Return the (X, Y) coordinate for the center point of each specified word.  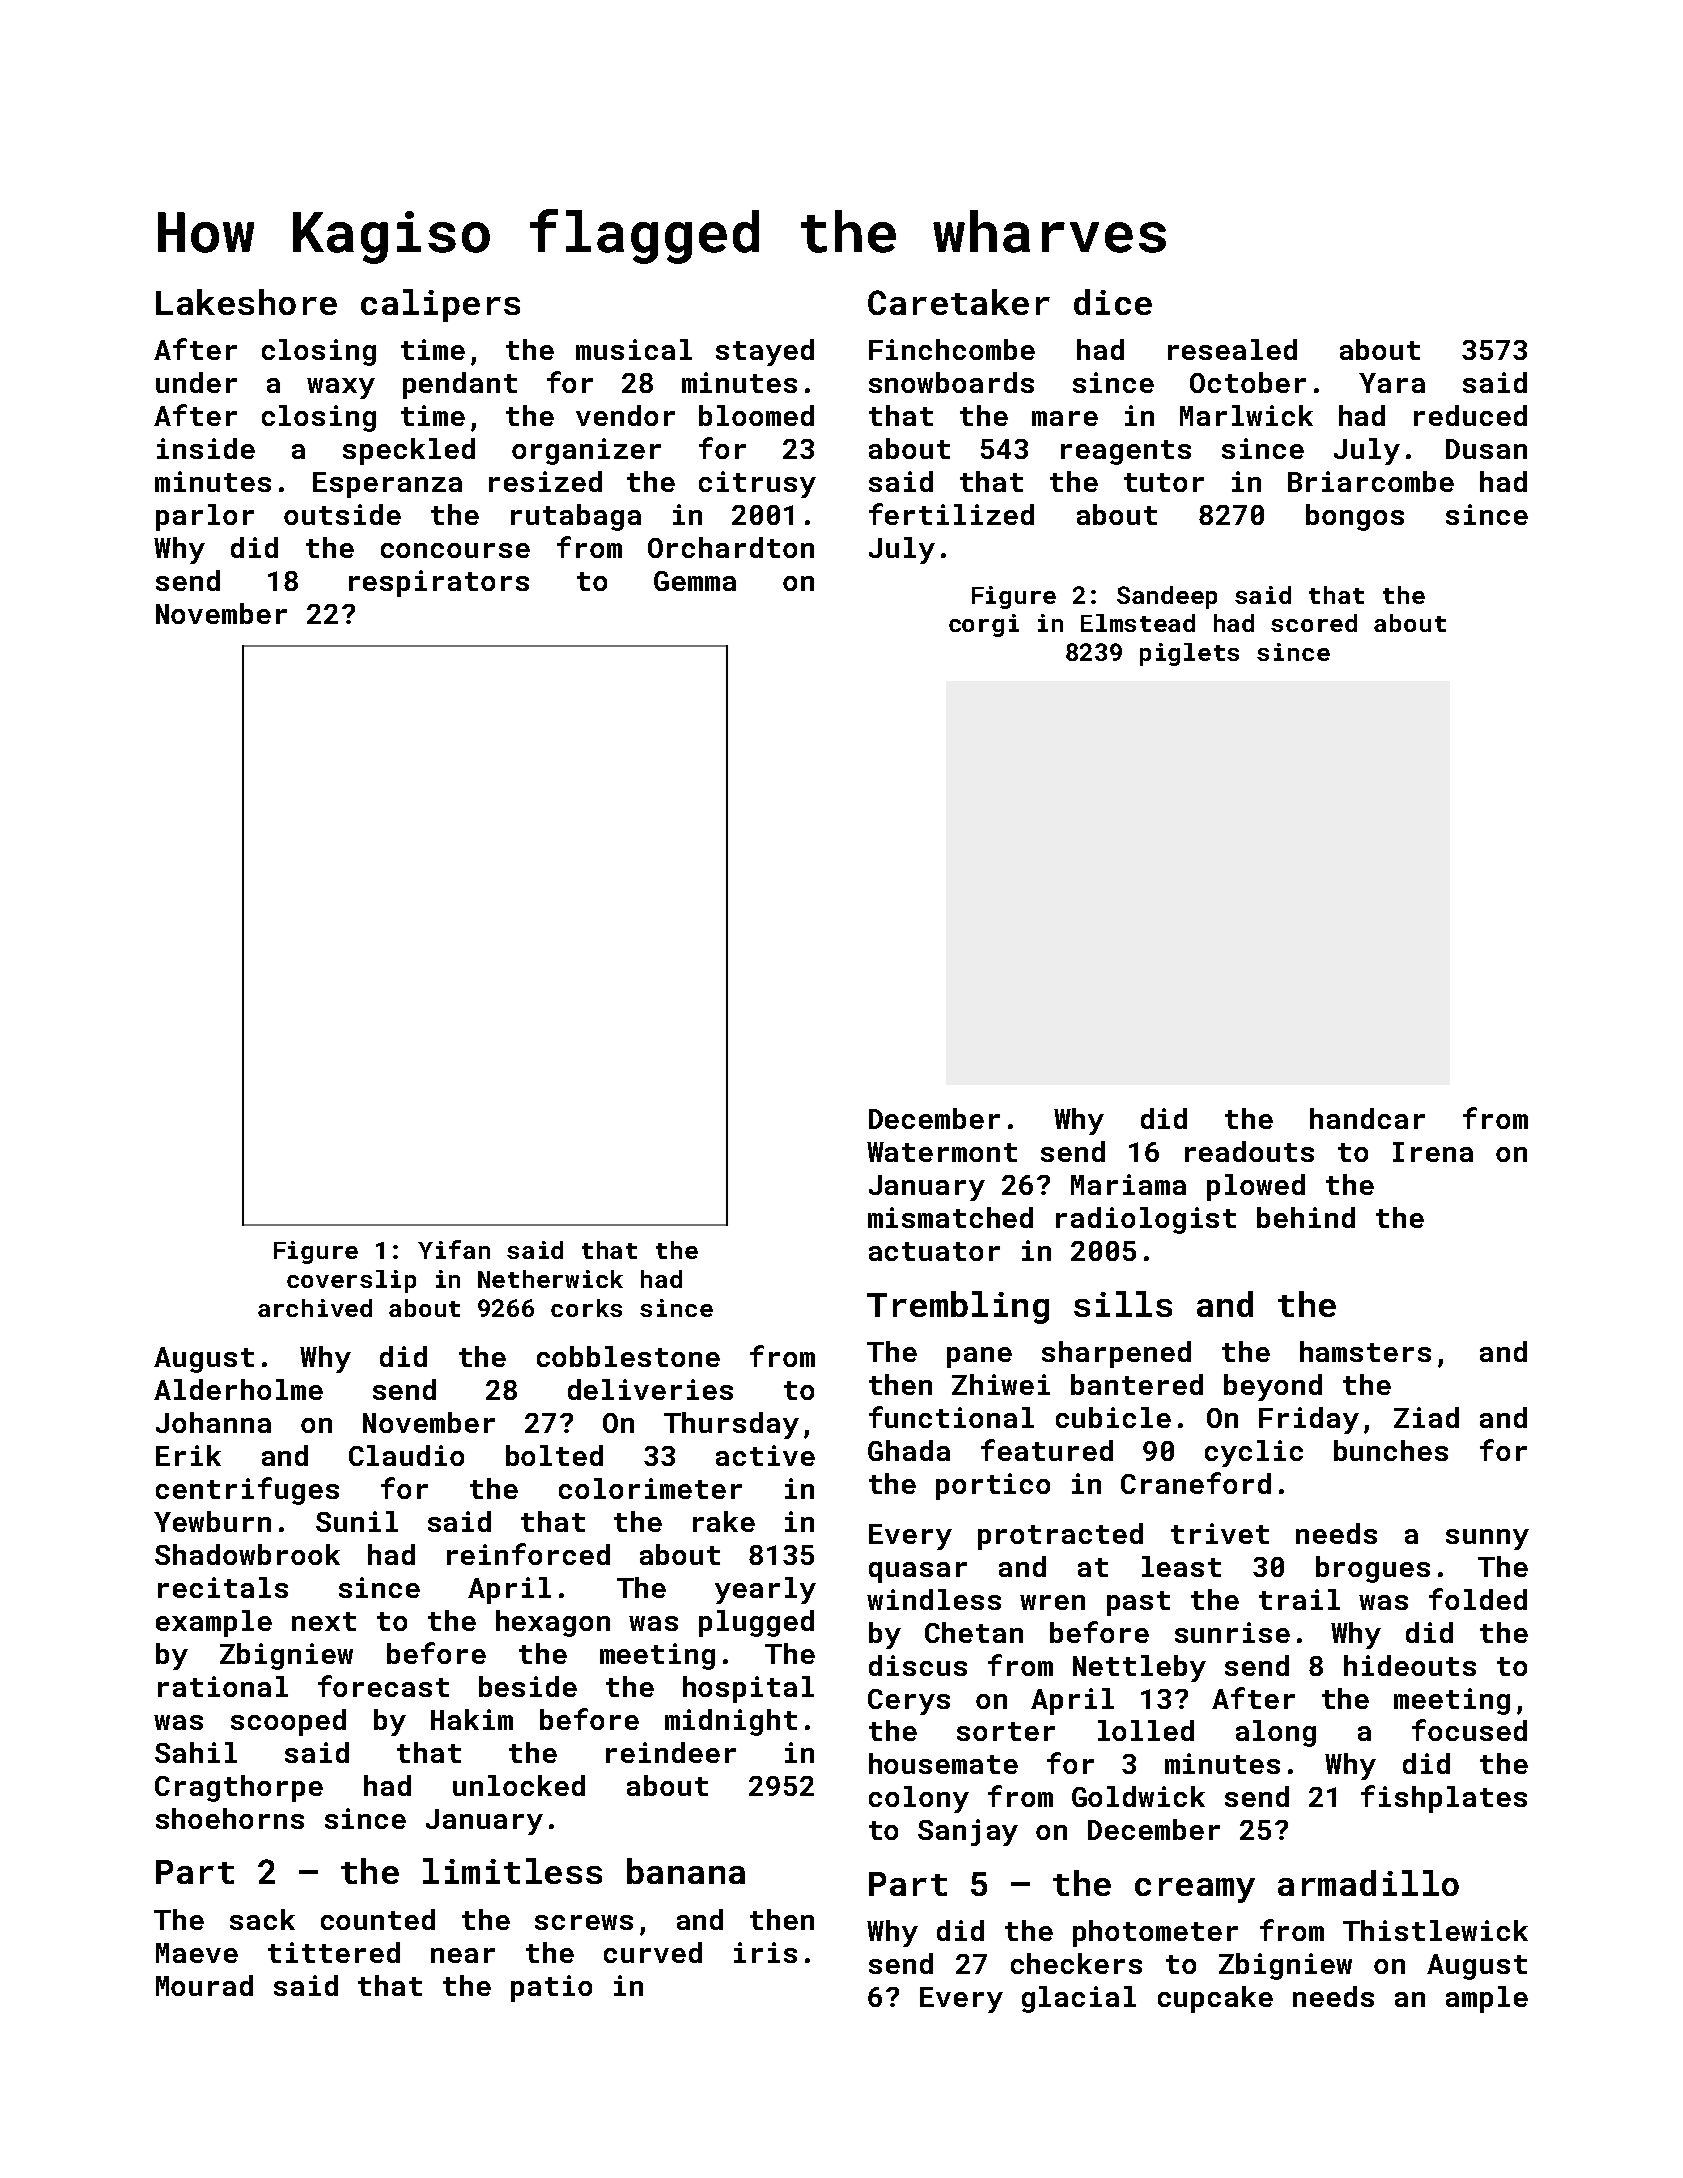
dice (1113, 302)
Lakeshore (246, 302)
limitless (512, 1871)
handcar (1367, 1118)
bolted (554, 1455)
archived (315, 1308)
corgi (984, 625)
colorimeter (650, 1488)
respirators (439, 583)
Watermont (942, 1152)
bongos (1355, 517)
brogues (1373, 1569)
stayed (765, 352)
